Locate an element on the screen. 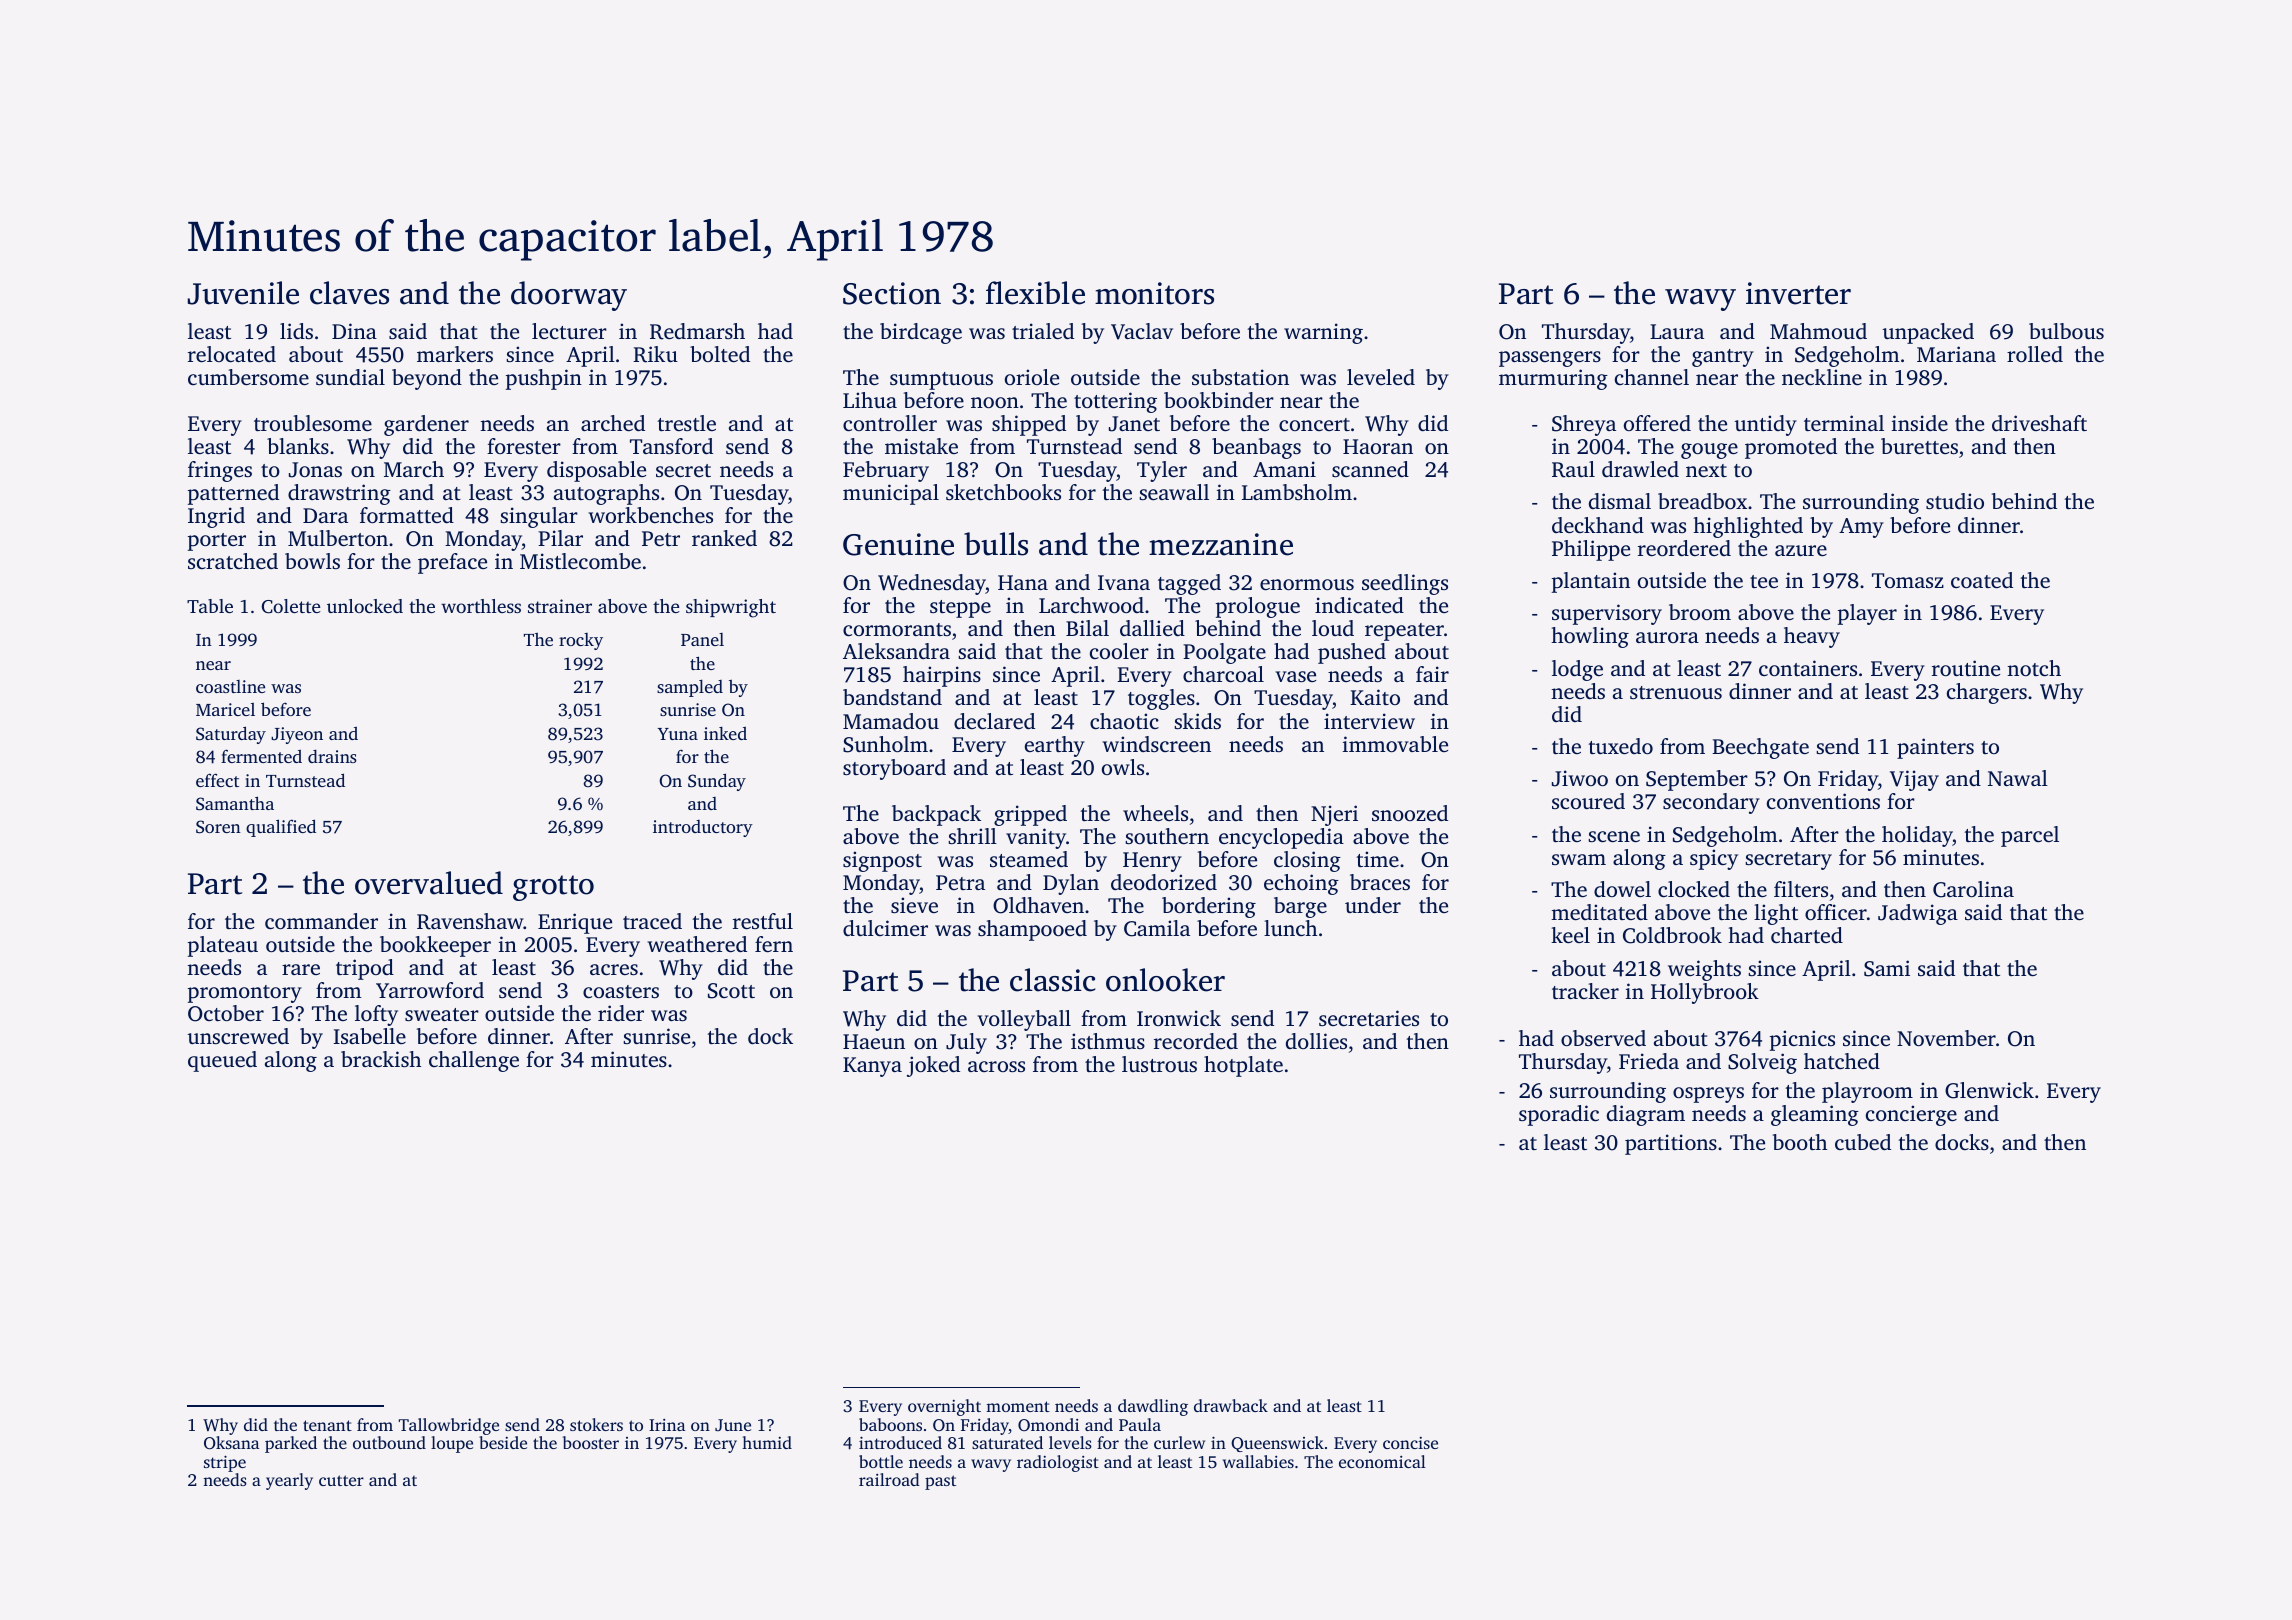 This screenshot has height=1620, width=2292. across is located at coordinates (996, 1066).
